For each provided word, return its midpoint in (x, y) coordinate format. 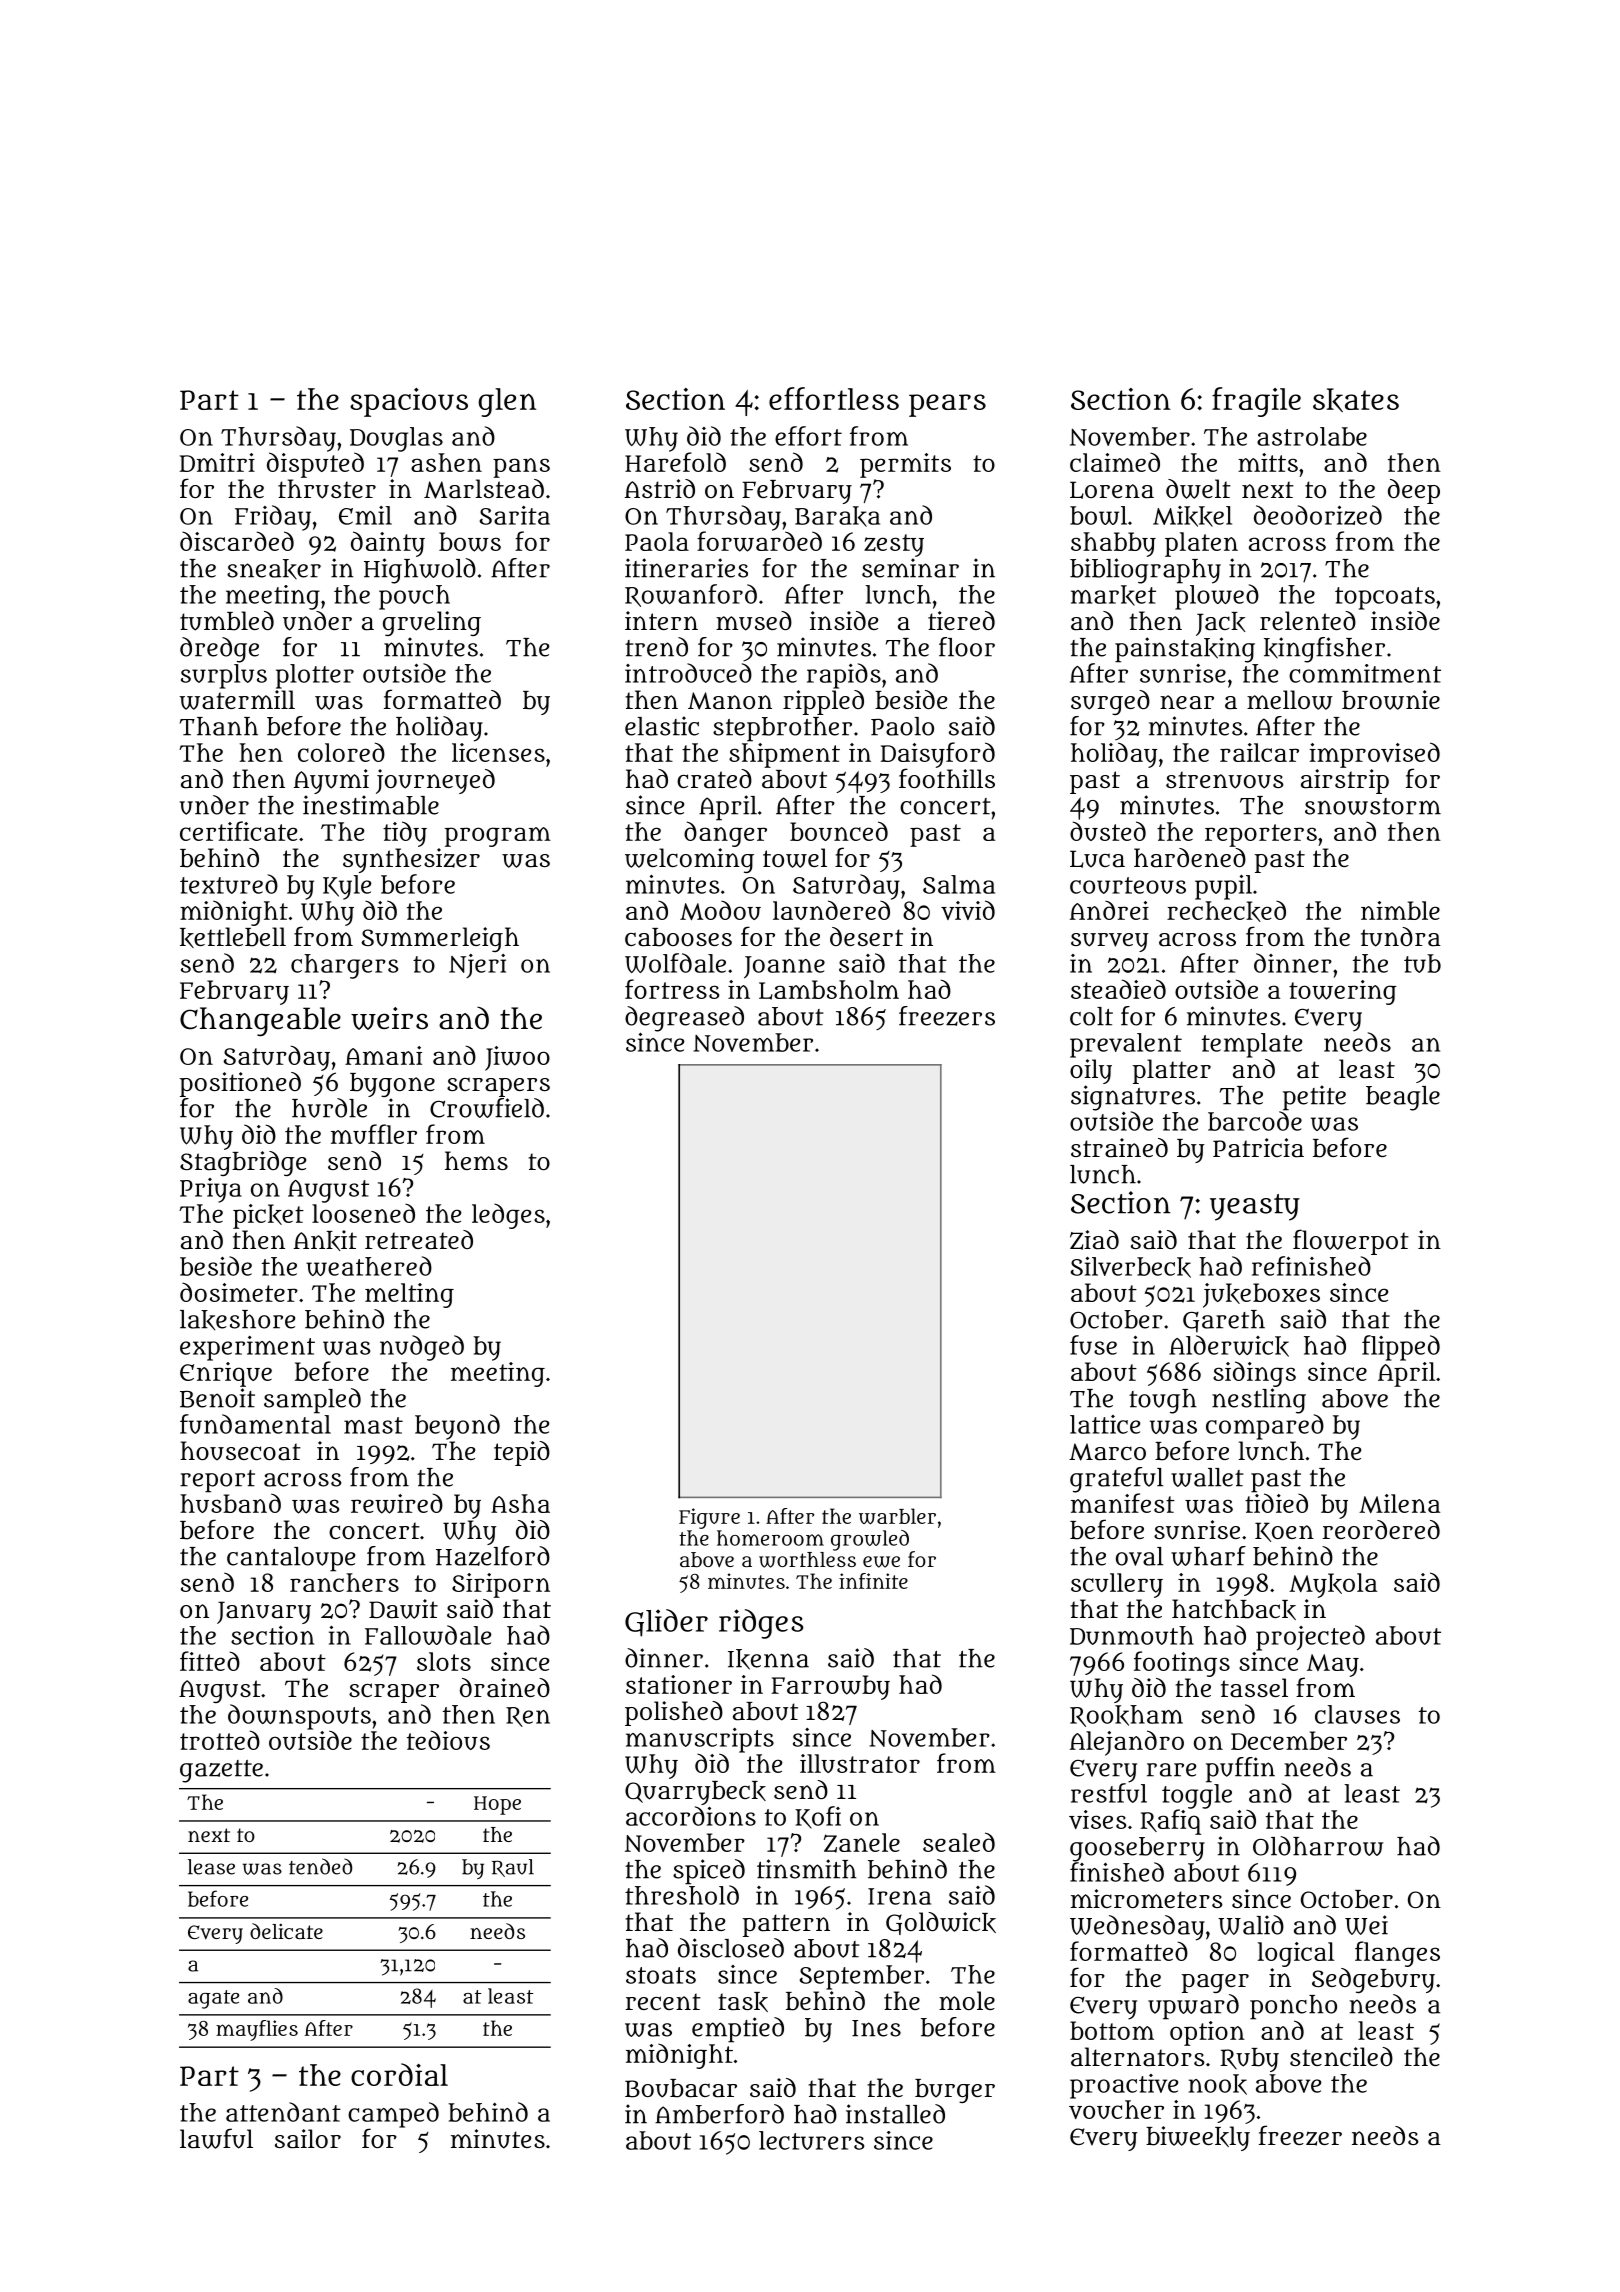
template (1252, 1045)
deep (1414, 491)
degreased (684, 1019)
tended (320, 1866)
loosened (363, 1213)
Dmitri (217, 462)
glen (507, 402)
